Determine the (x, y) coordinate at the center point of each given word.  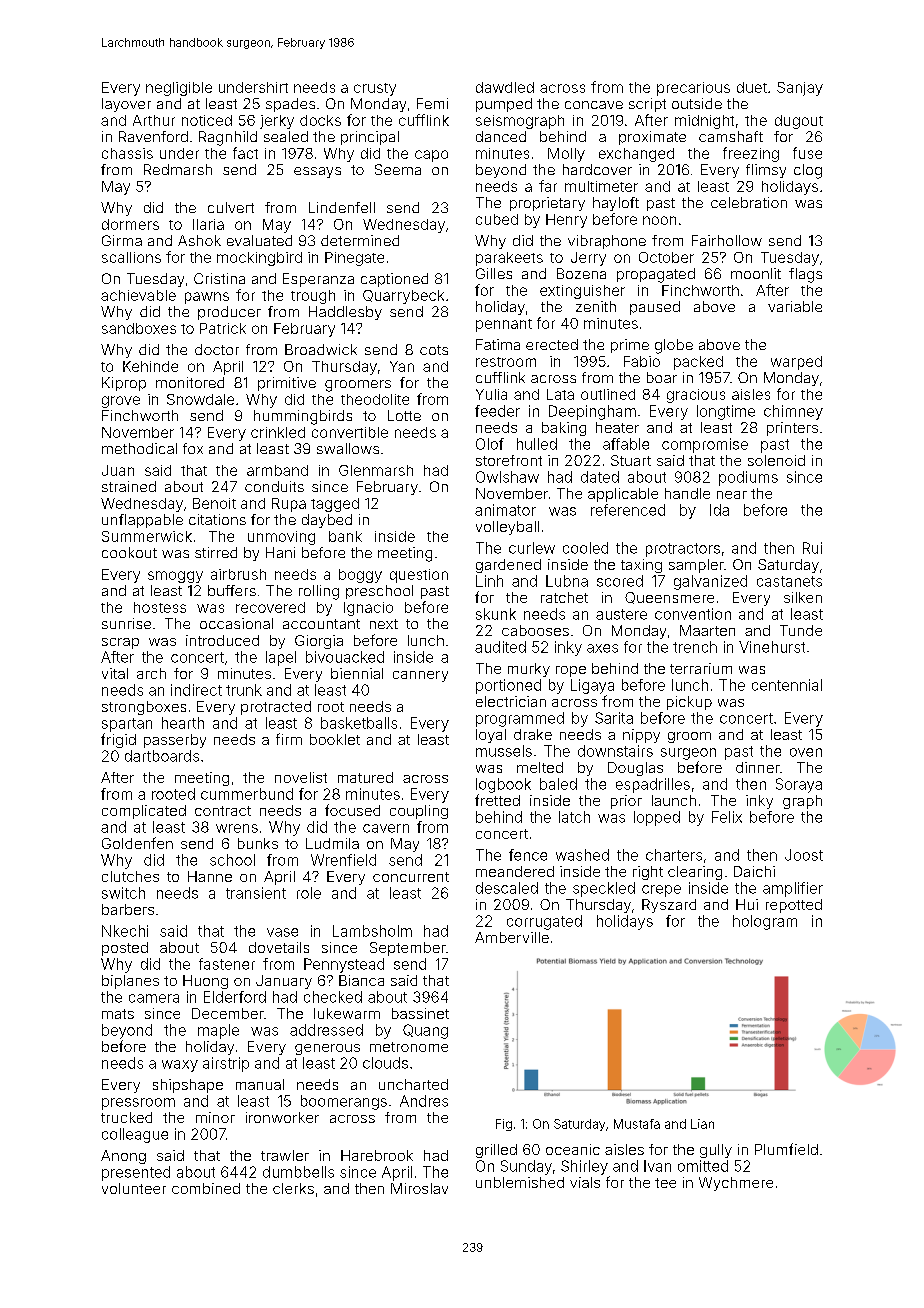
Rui (812, 548)
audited (500, 647)
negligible (179, 89)
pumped (504, 105)
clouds (385, 1063)
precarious (693, 89)
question (419, 576)
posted (125, 949)
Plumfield (786, 1149)
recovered (270, 607)
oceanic (573, 1149)
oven (806, 752)
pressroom (138, 1104)
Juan (118, 470)
